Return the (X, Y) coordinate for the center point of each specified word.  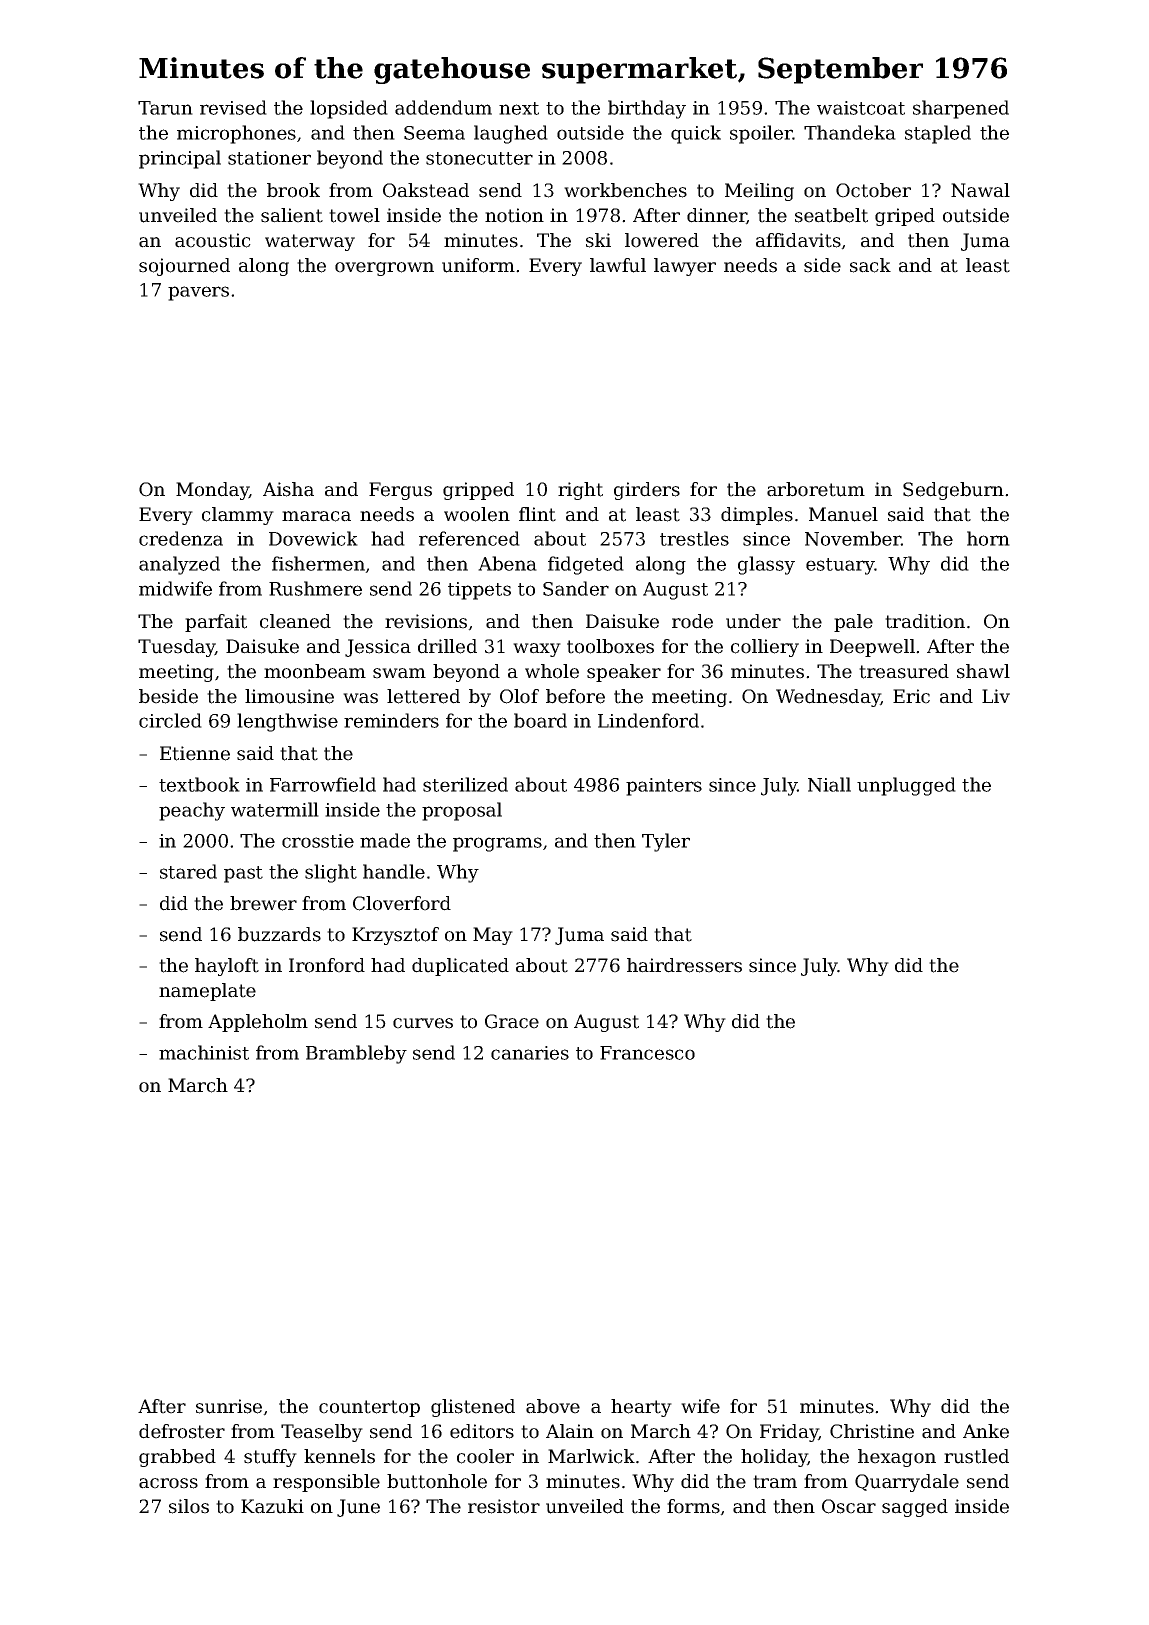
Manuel (843, 514)
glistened (473, 1408)
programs (497, 844)
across (168, 1483)
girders (647, 491)
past (243, 874)
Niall (829, 784)
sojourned (184, 267)
